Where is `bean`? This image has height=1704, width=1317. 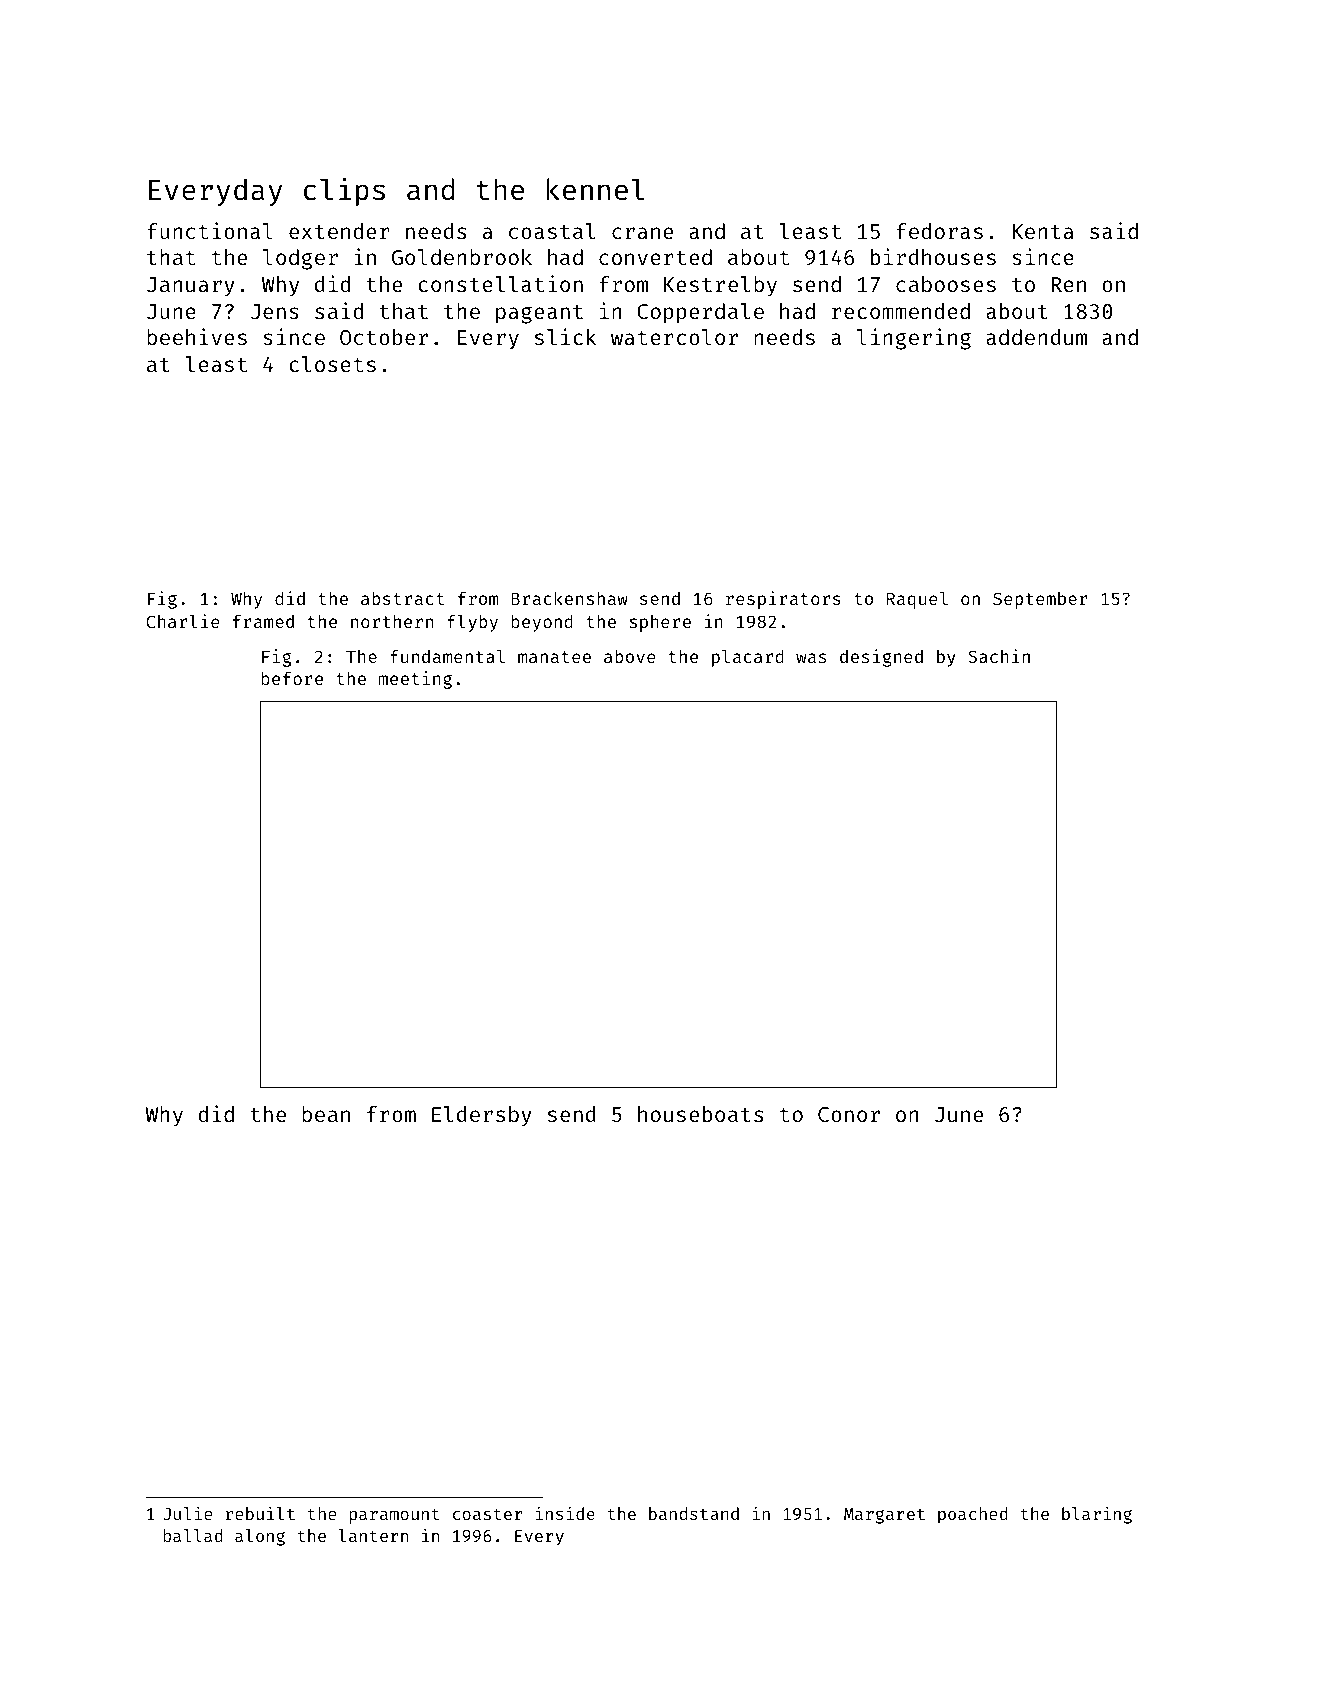 bean is located at coordinates (326, 1114).
